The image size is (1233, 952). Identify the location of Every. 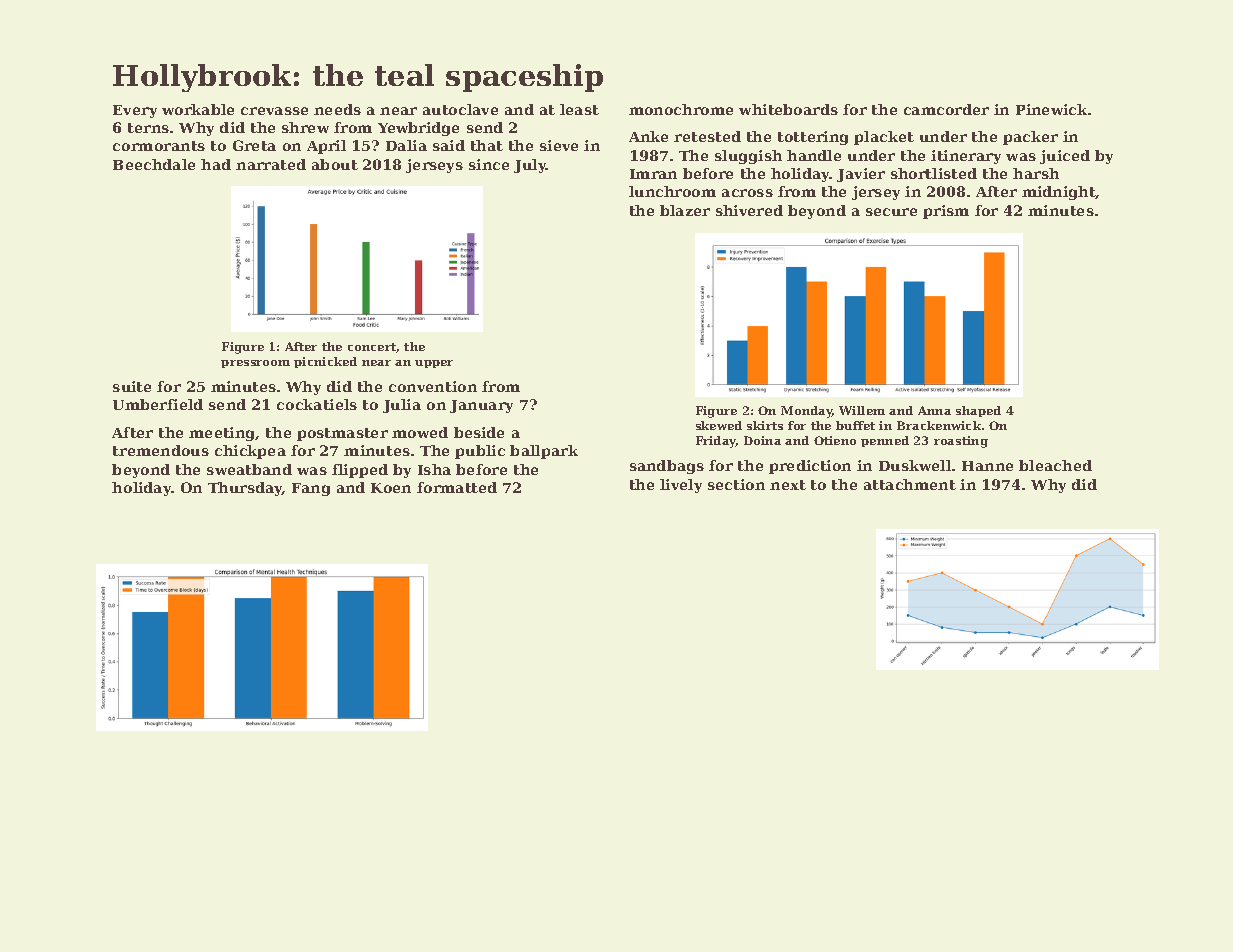
(135, 111).
